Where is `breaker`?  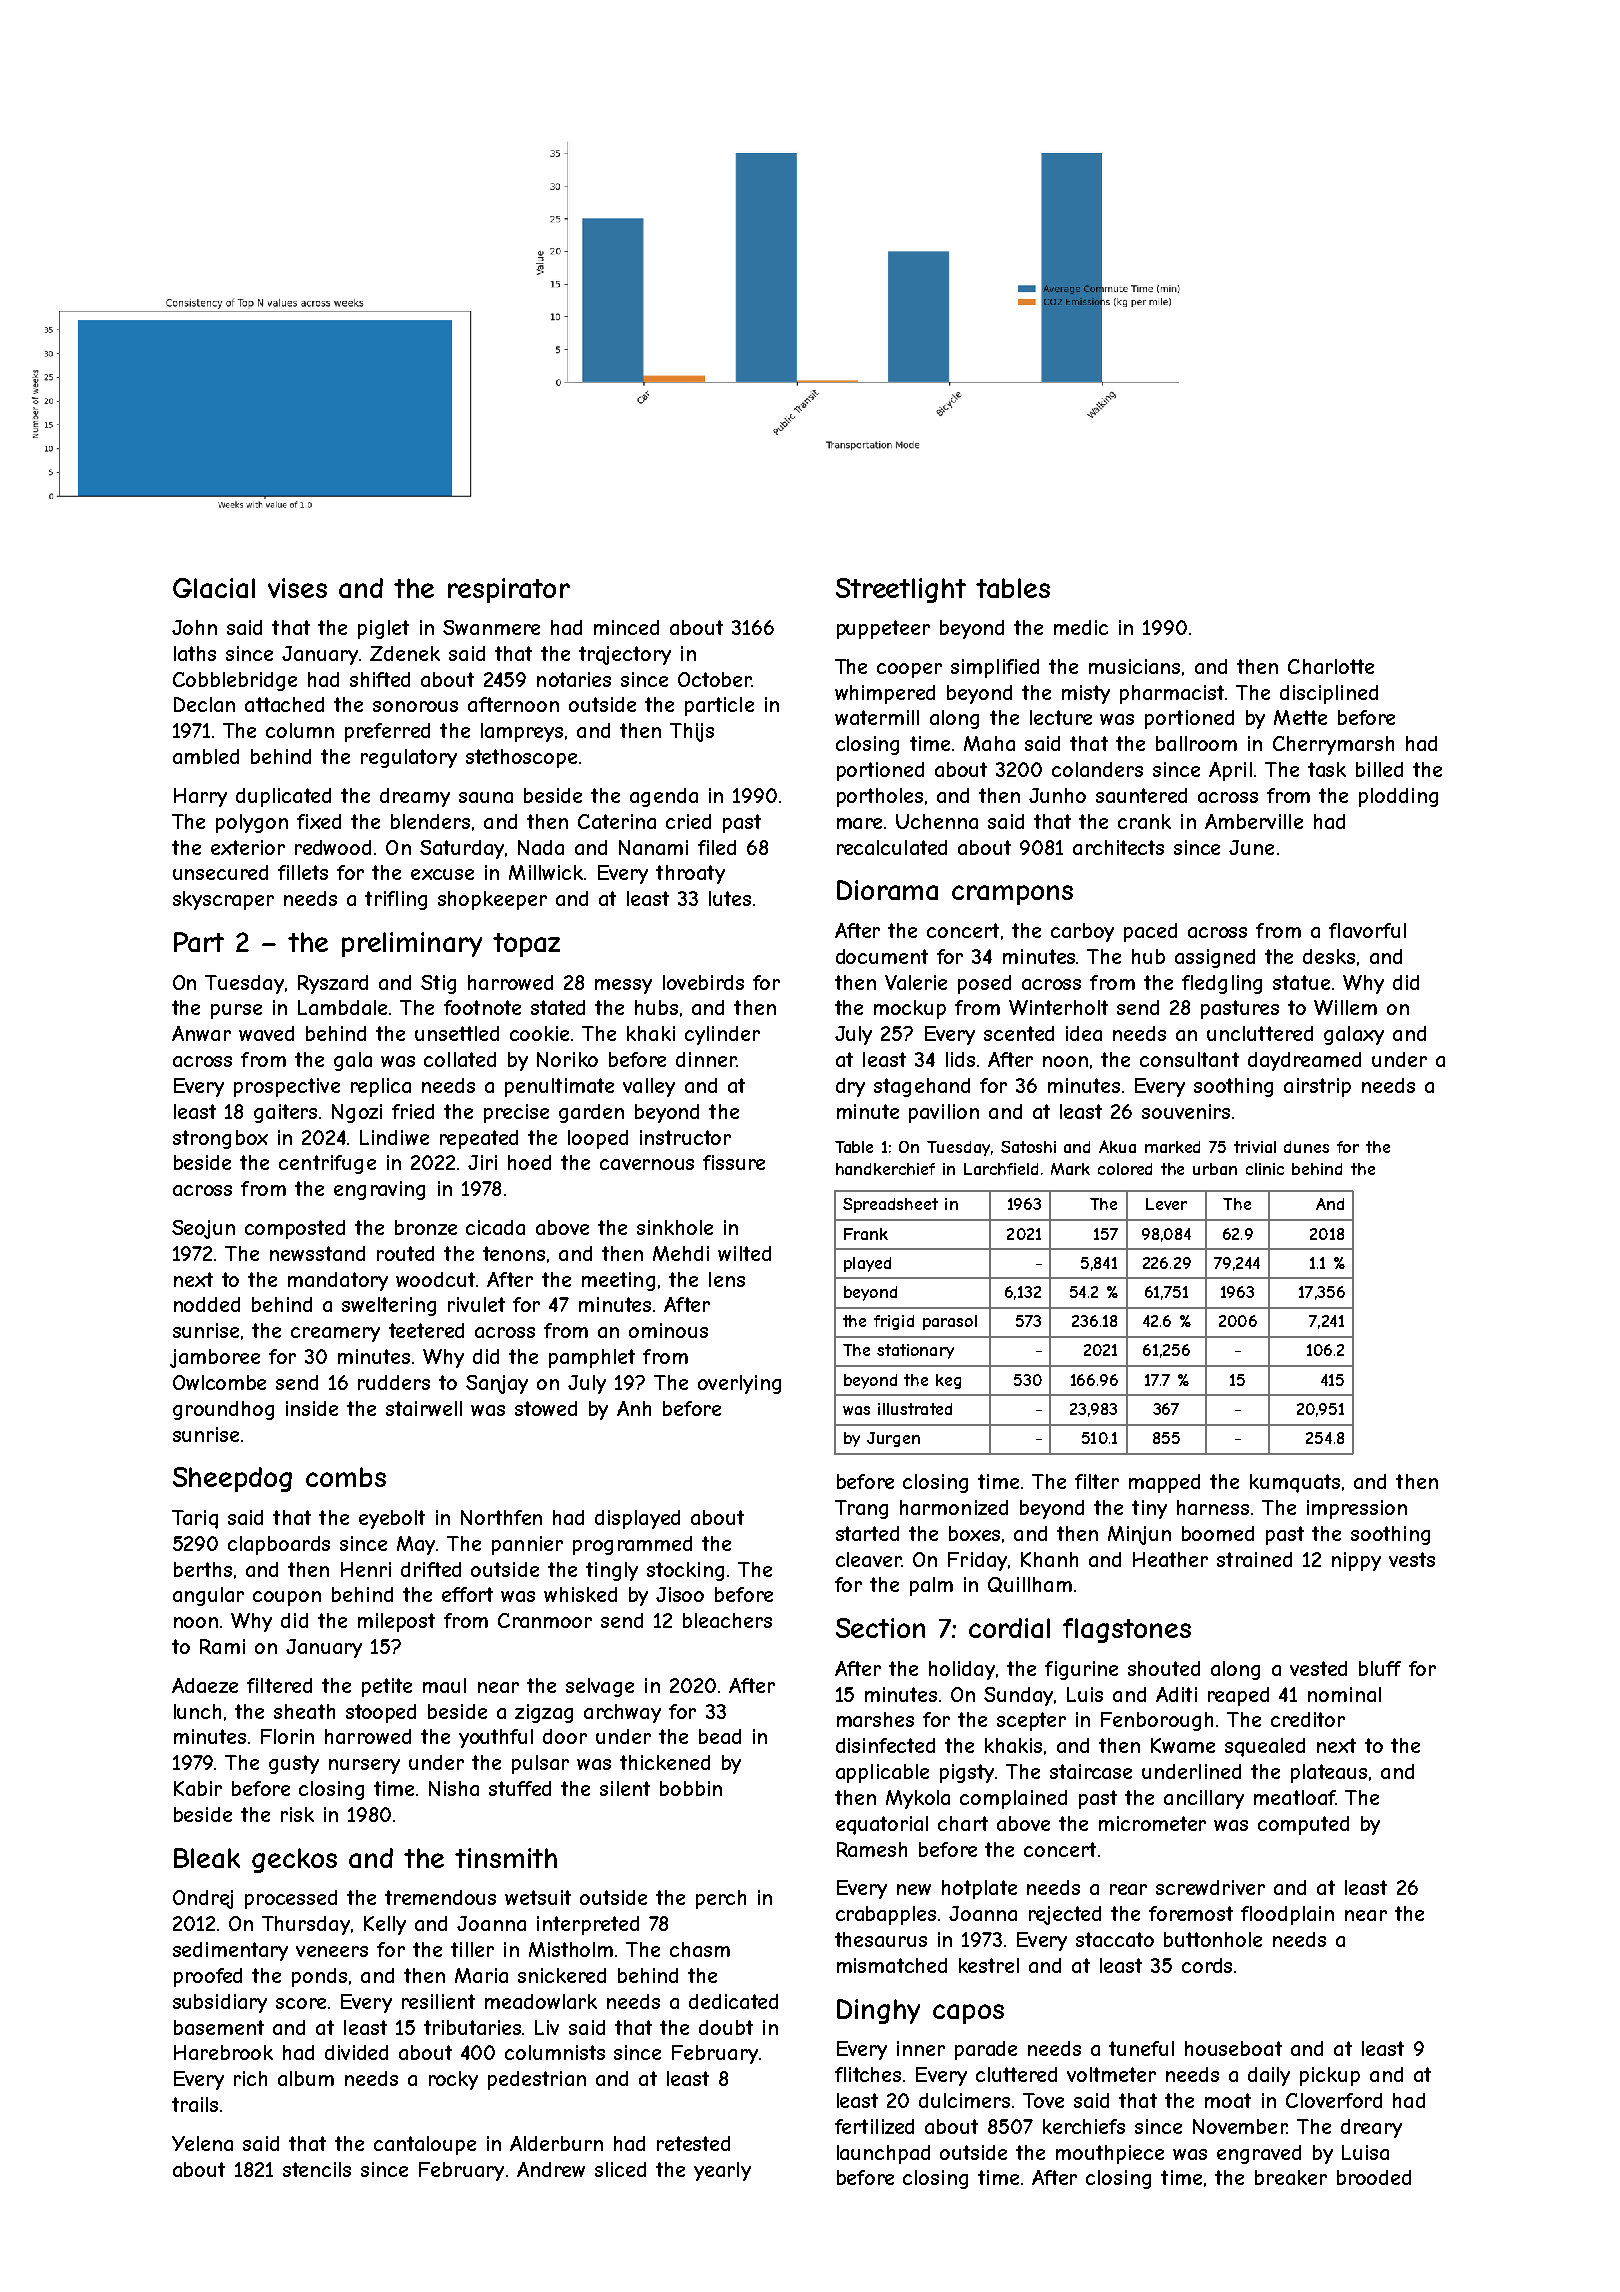 breaker is located at coordinates (1291, 2177).
